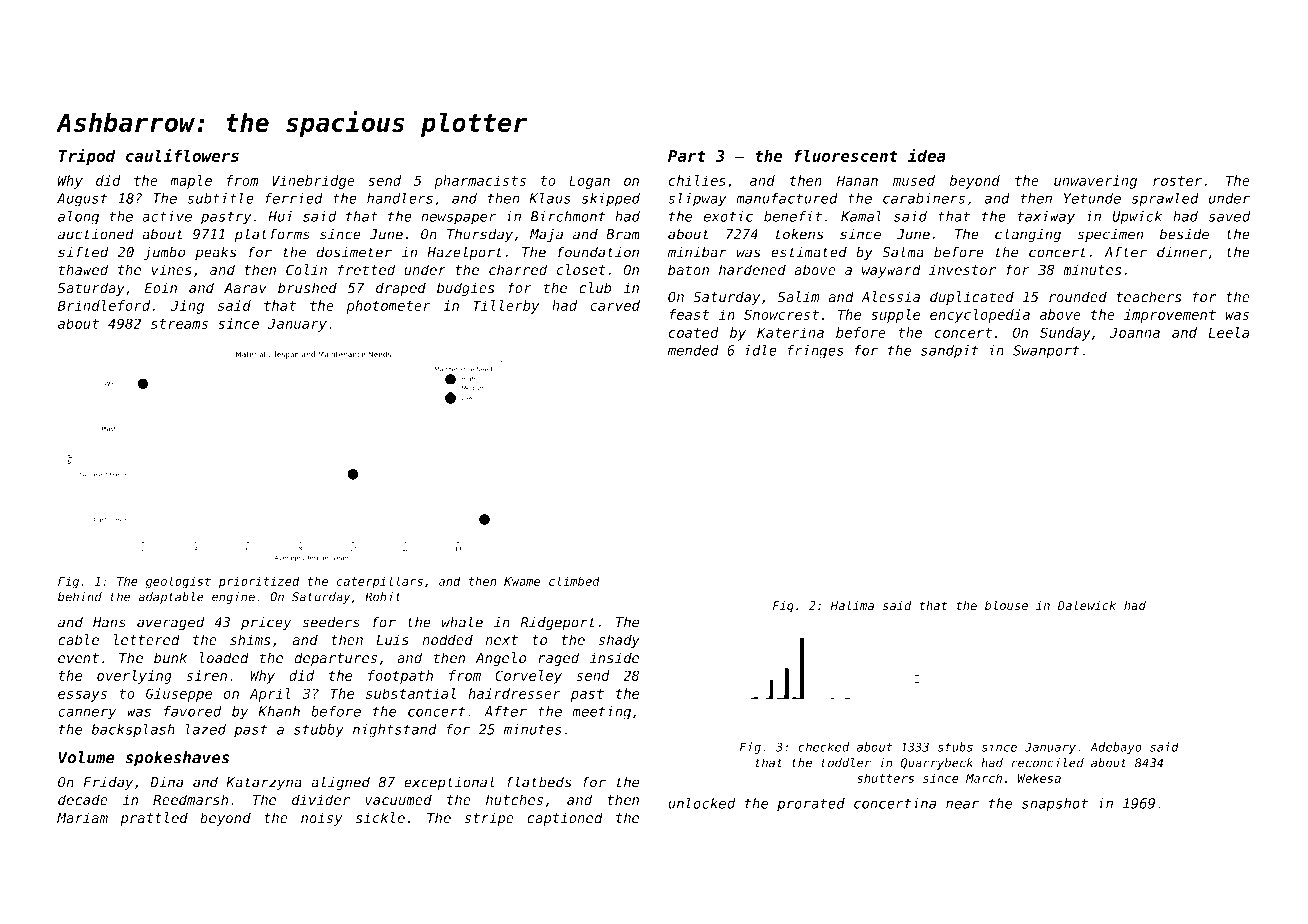 The width and height of the screenshot is (1308, 924). What do you see at coordinates (601, 713) in the screenshot?
I see `meeting` at bounding box center [601, 713].
